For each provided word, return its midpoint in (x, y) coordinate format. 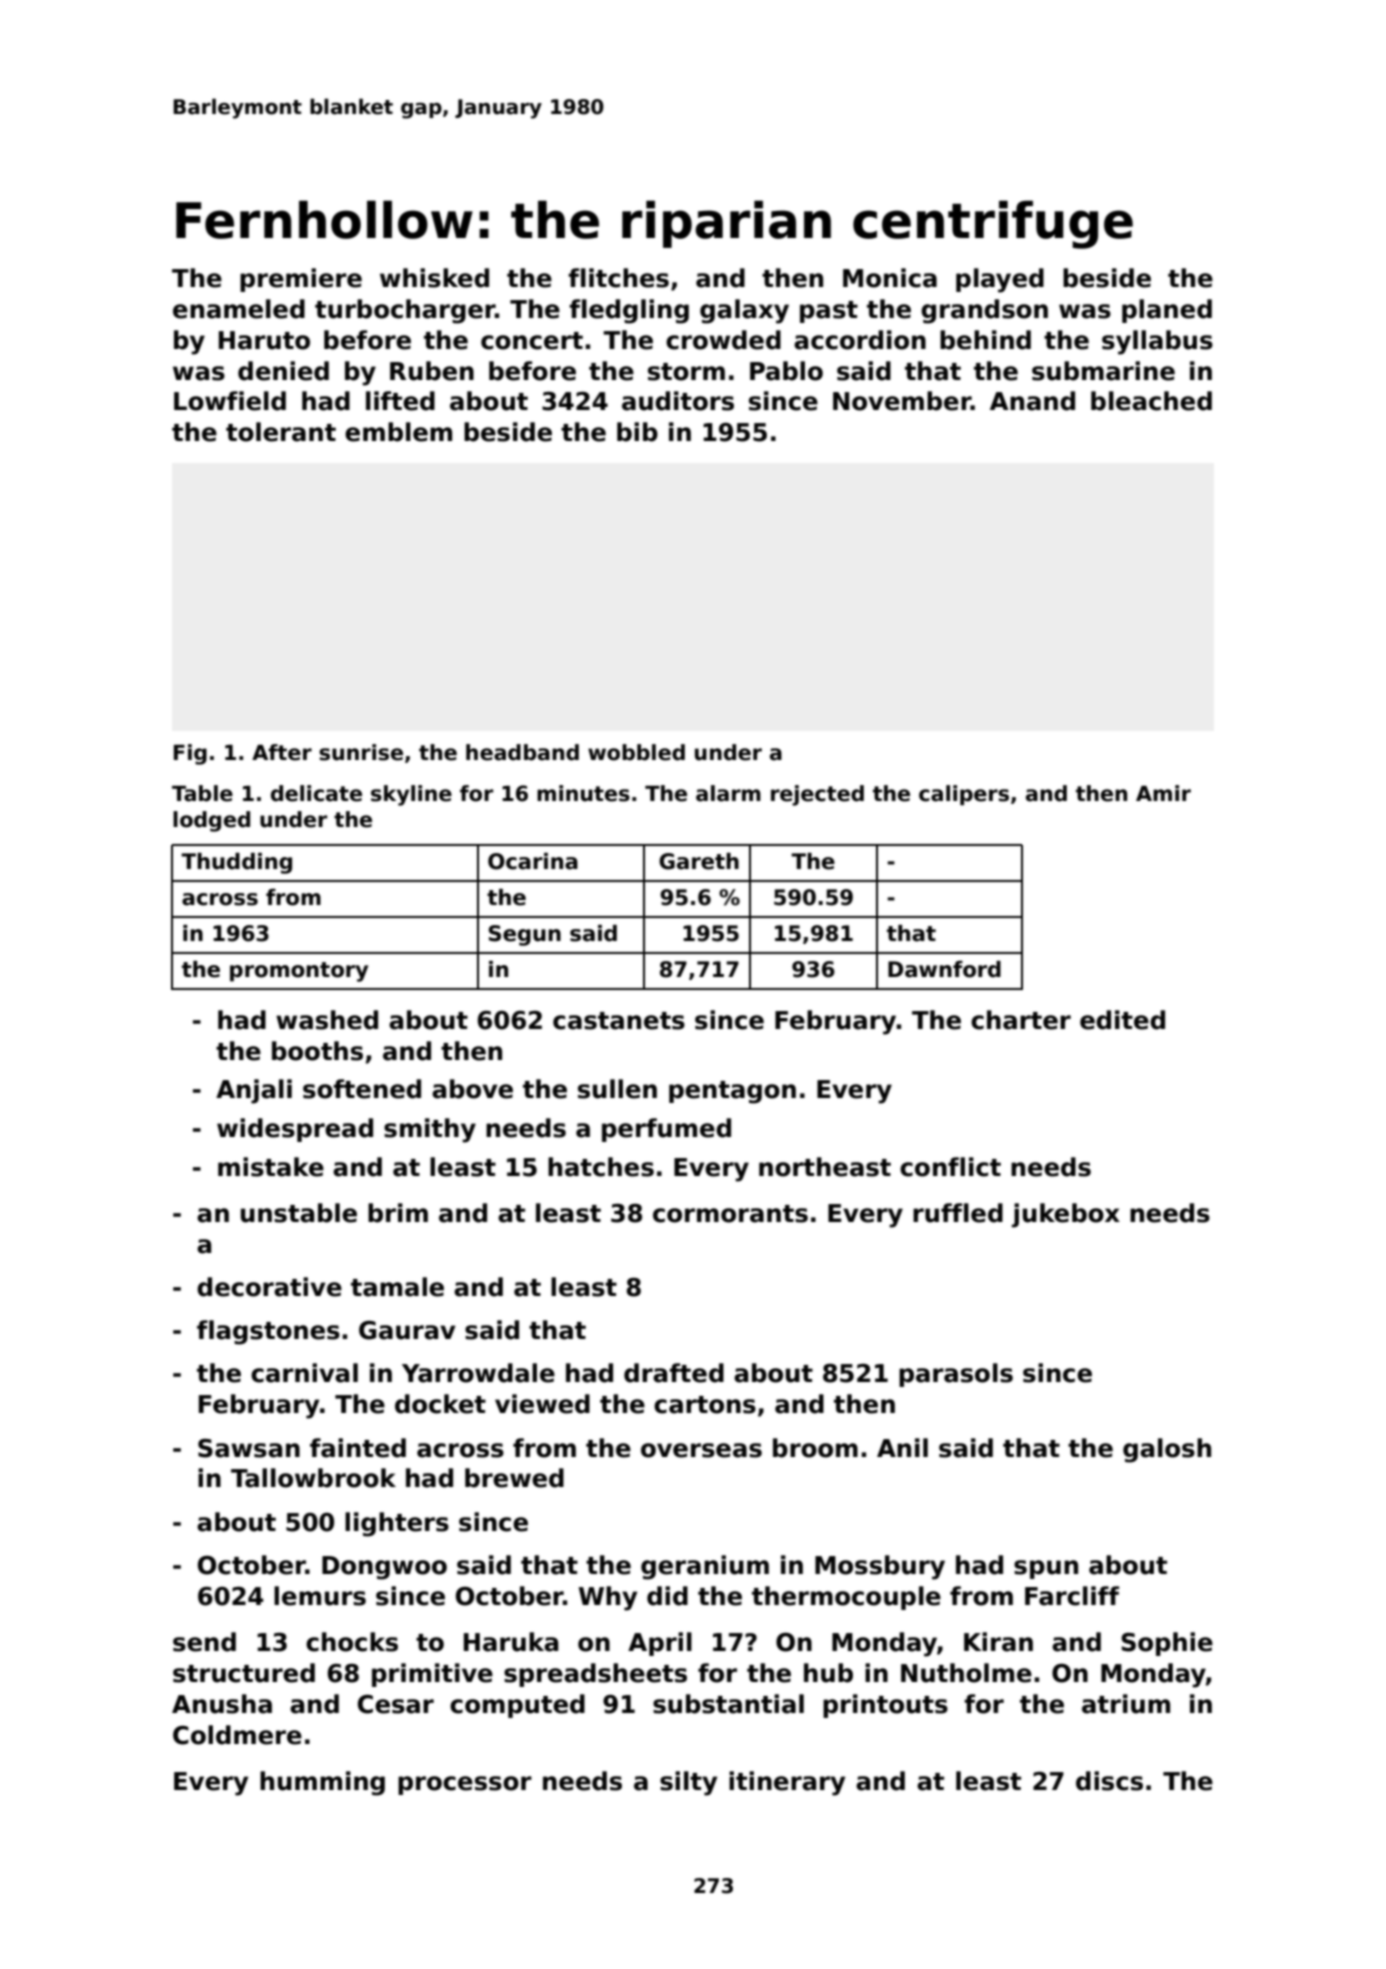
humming (322, 1783)
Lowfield (230, 401)
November (902, 401)
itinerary (787, 1783)
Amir (1163, 793)
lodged (211, 821)
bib (637, 432)
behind (985, 340)
